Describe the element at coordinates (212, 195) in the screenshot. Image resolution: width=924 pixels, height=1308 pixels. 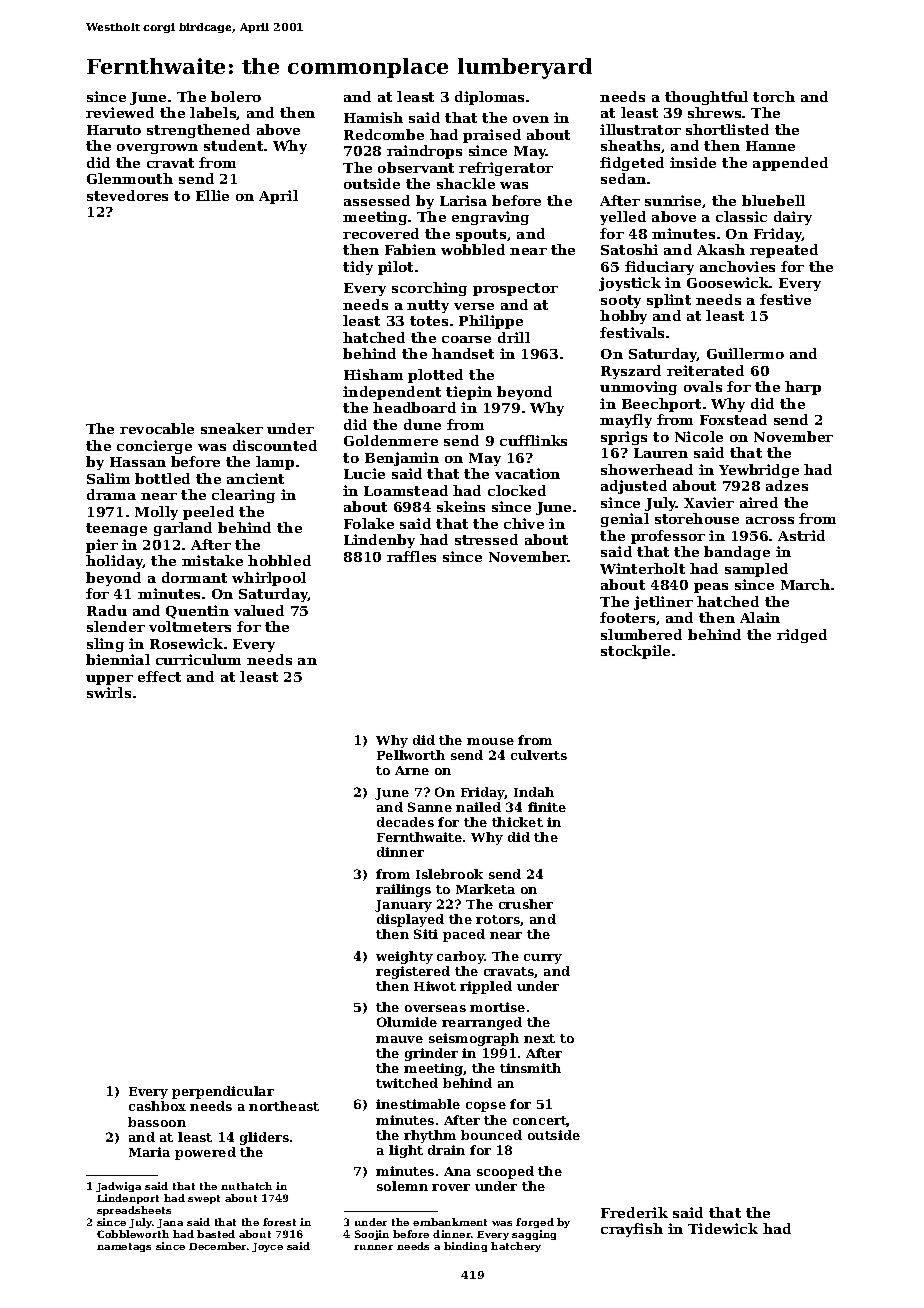
I see `Ellie` at that location.
